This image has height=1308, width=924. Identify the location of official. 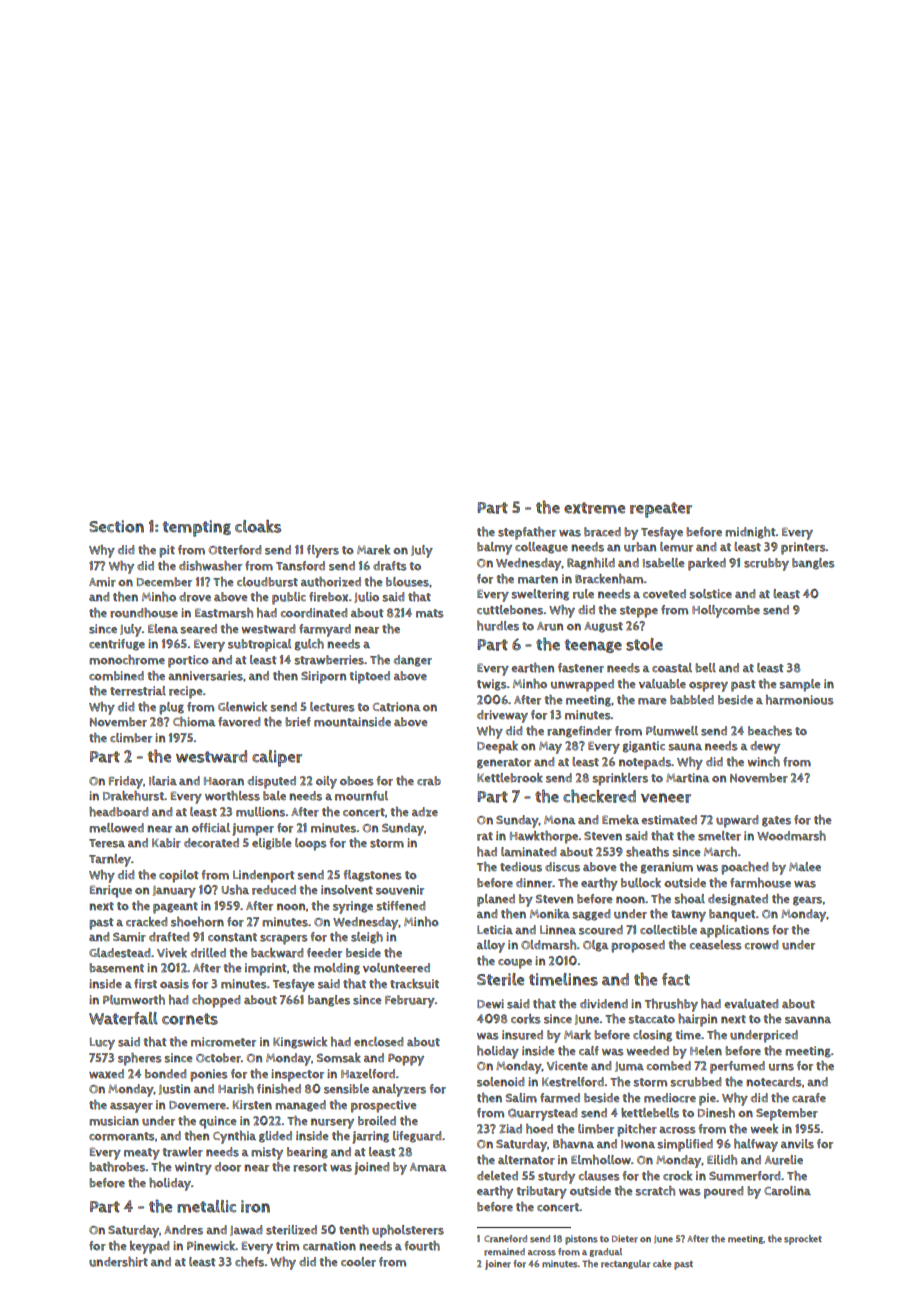
(211, 828).
